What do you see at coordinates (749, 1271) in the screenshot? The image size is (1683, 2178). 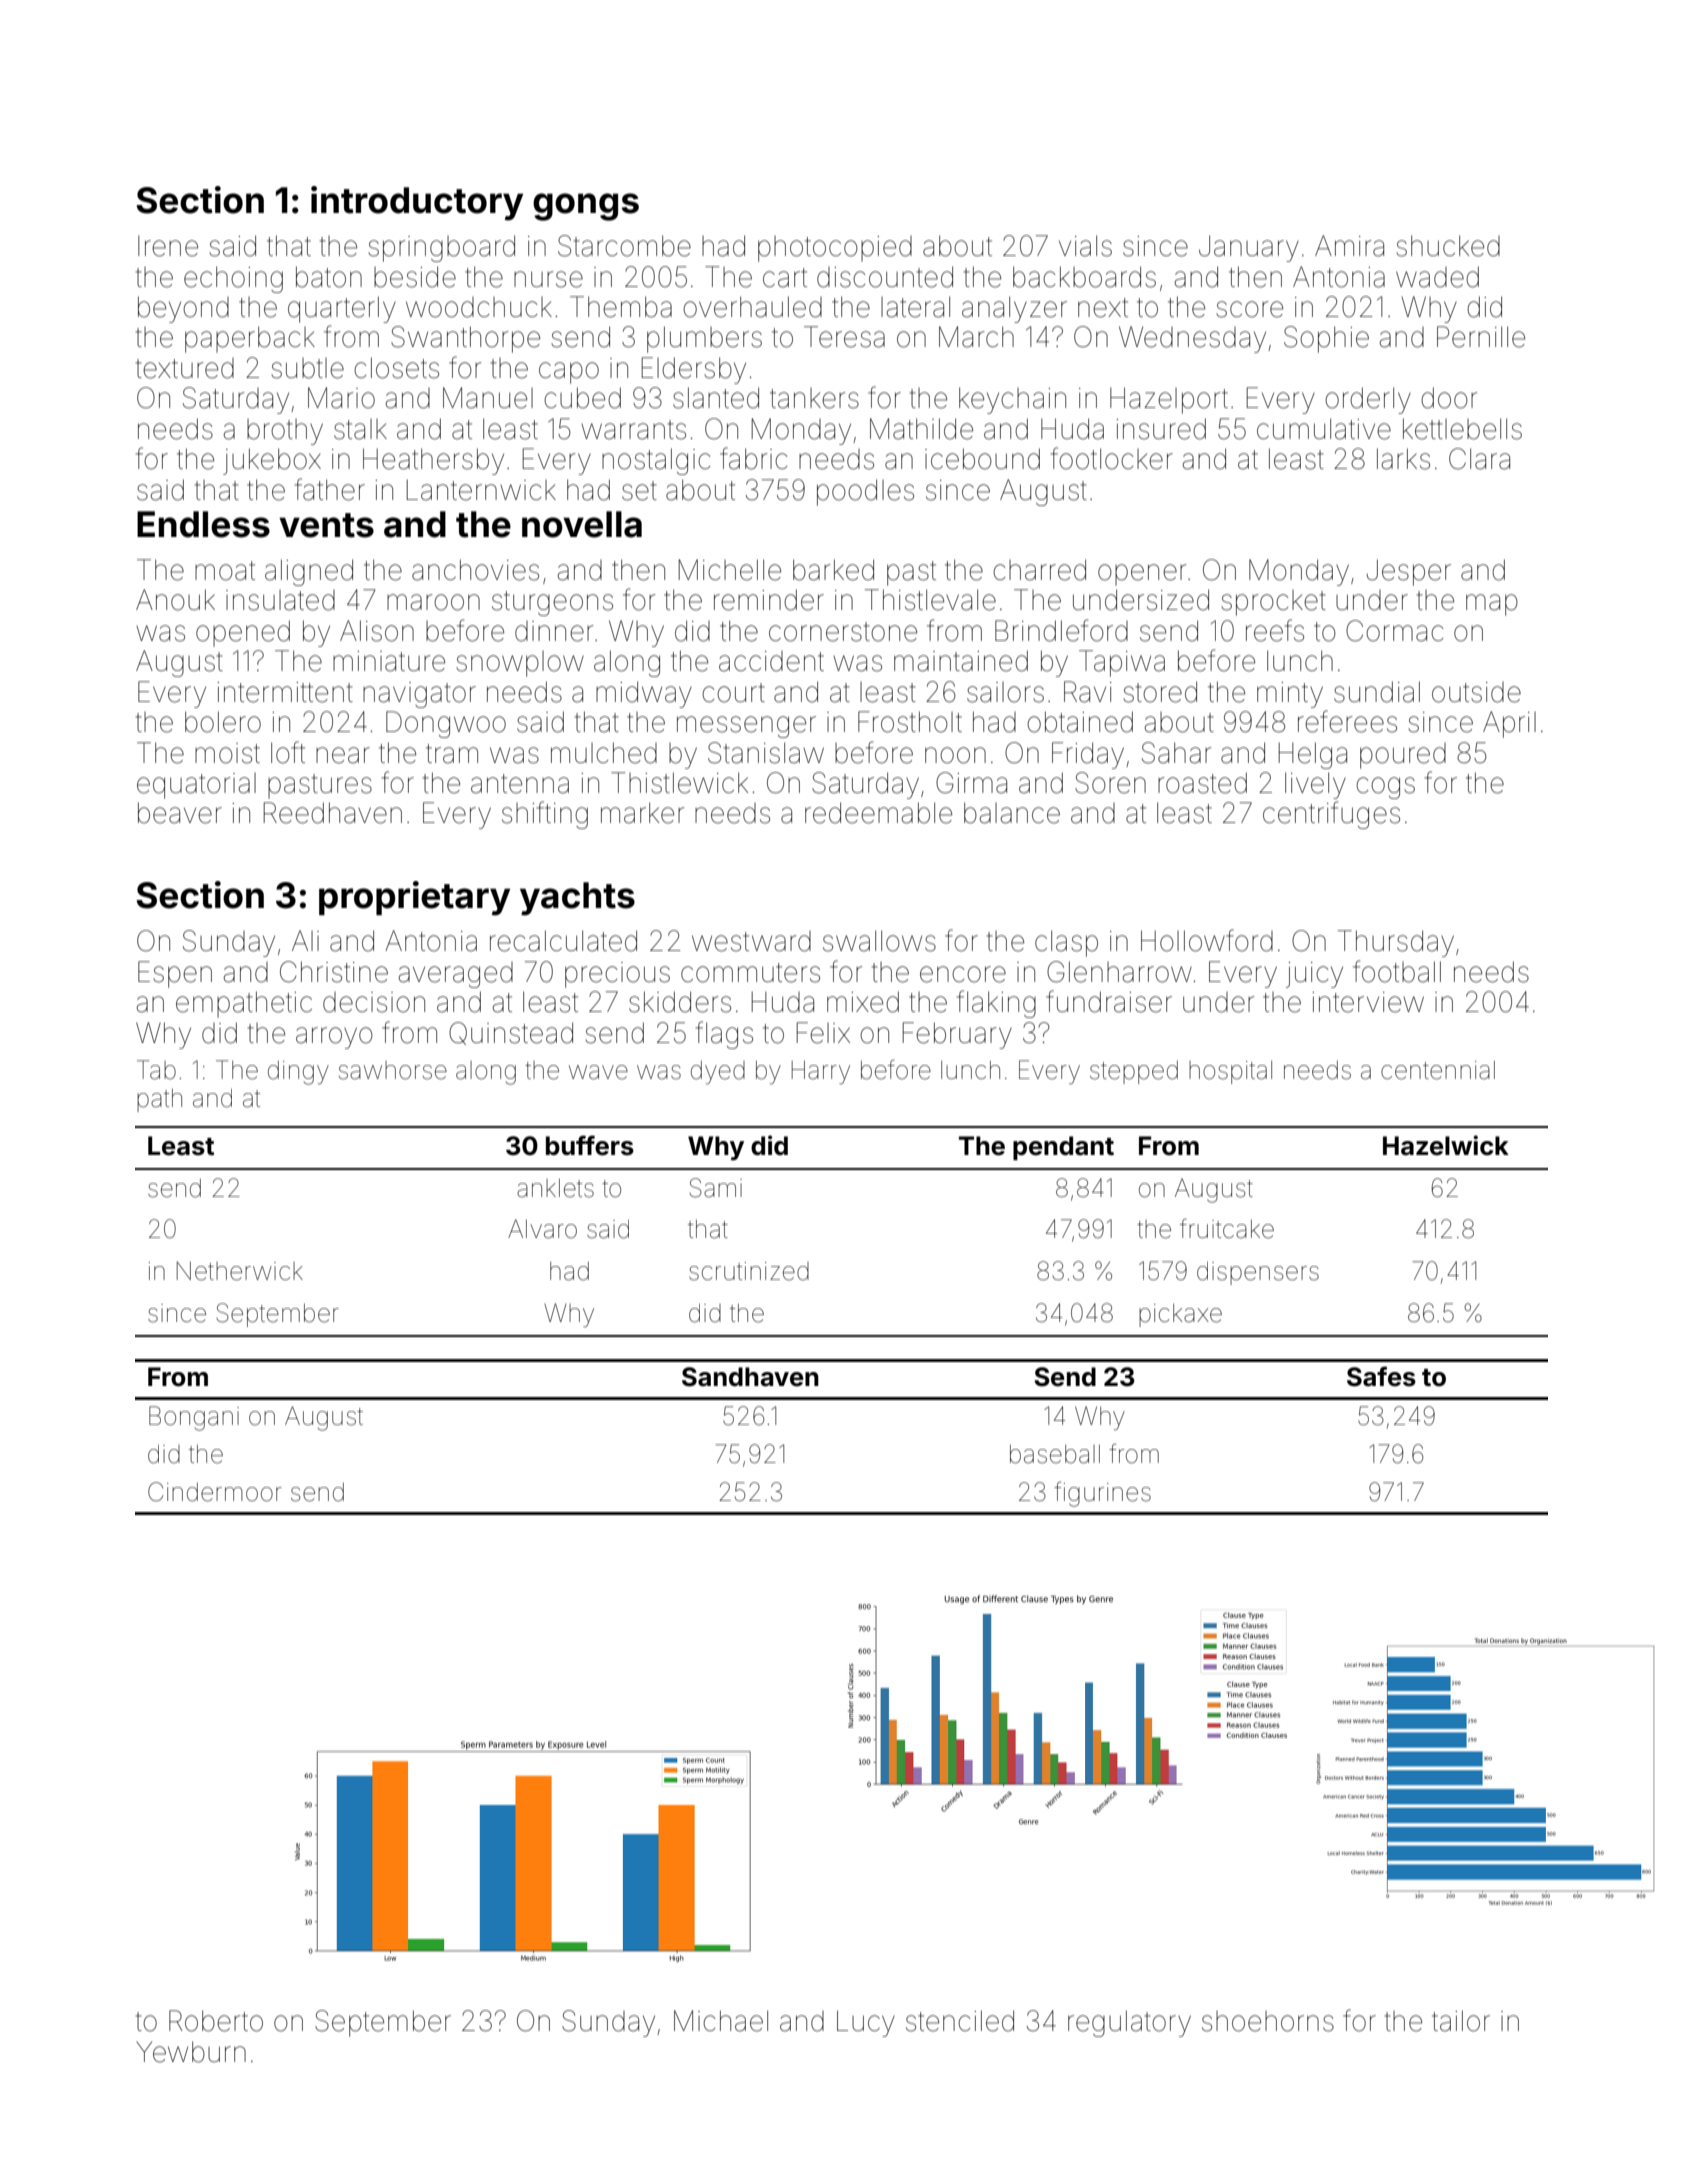 I see `scrutinized` at bounding box center [749, 1271].
